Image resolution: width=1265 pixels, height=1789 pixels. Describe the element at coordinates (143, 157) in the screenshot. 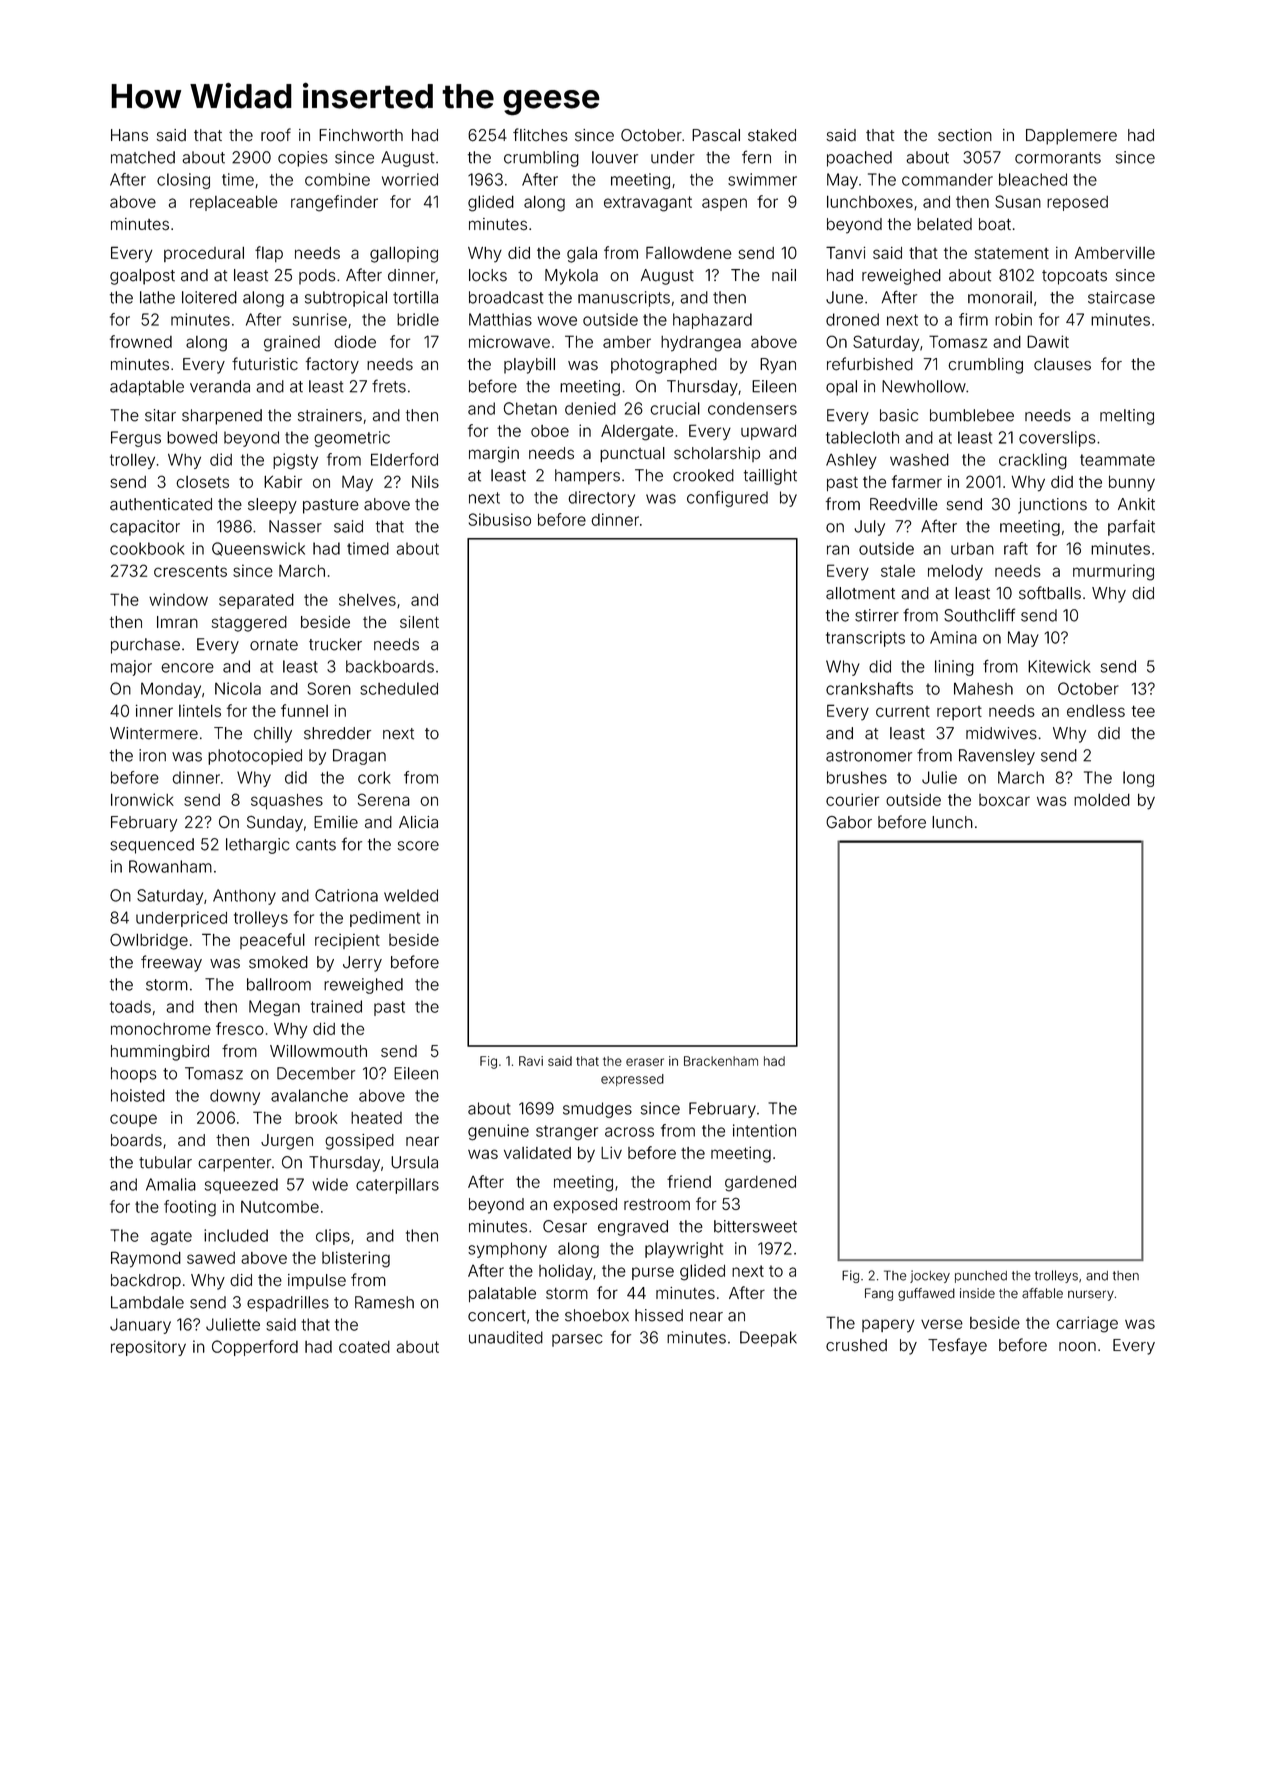

I see `matched` at that location.
